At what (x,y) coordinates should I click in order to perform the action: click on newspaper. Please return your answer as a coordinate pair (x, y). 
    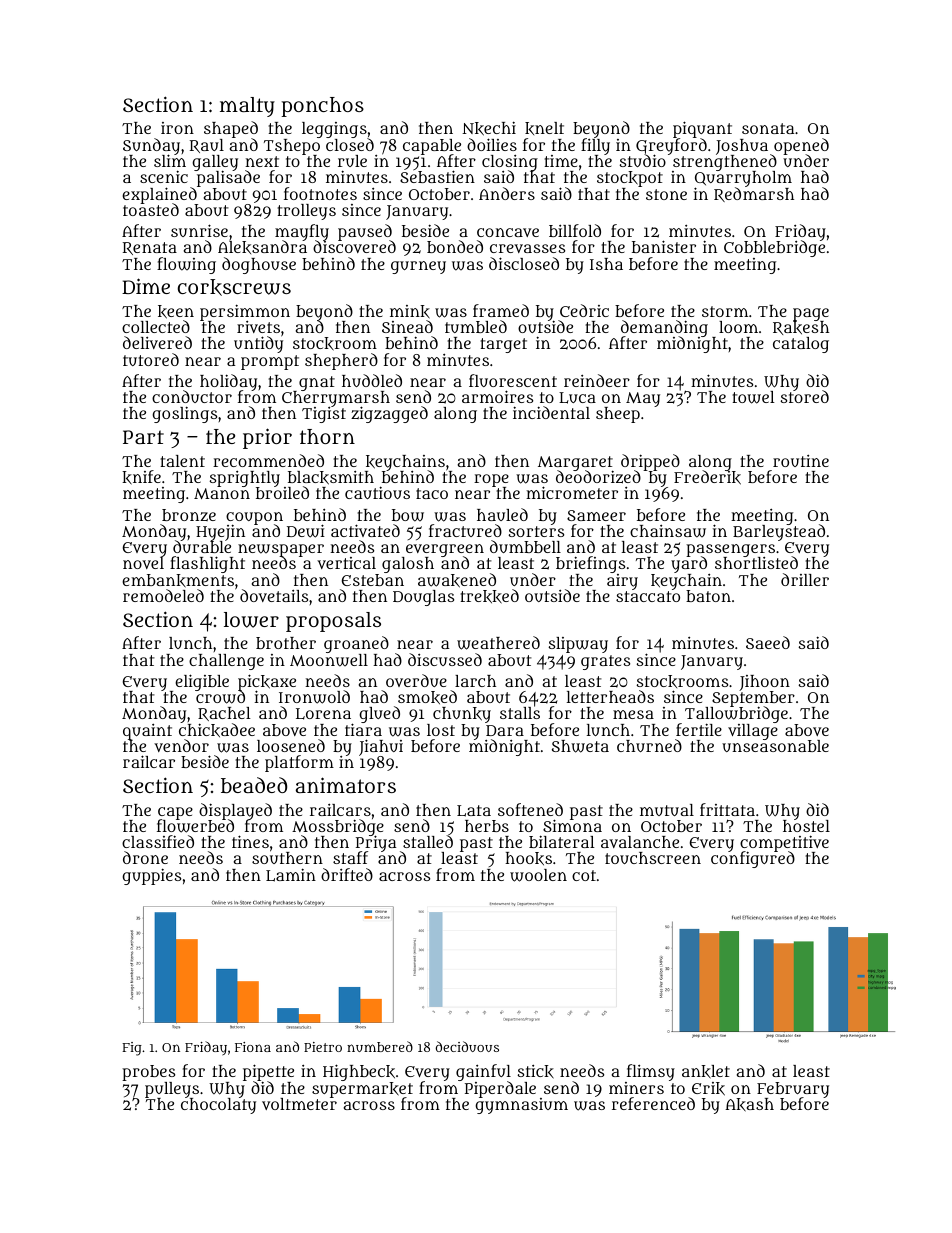
    Looking at the image, I should click on (281, 550).
